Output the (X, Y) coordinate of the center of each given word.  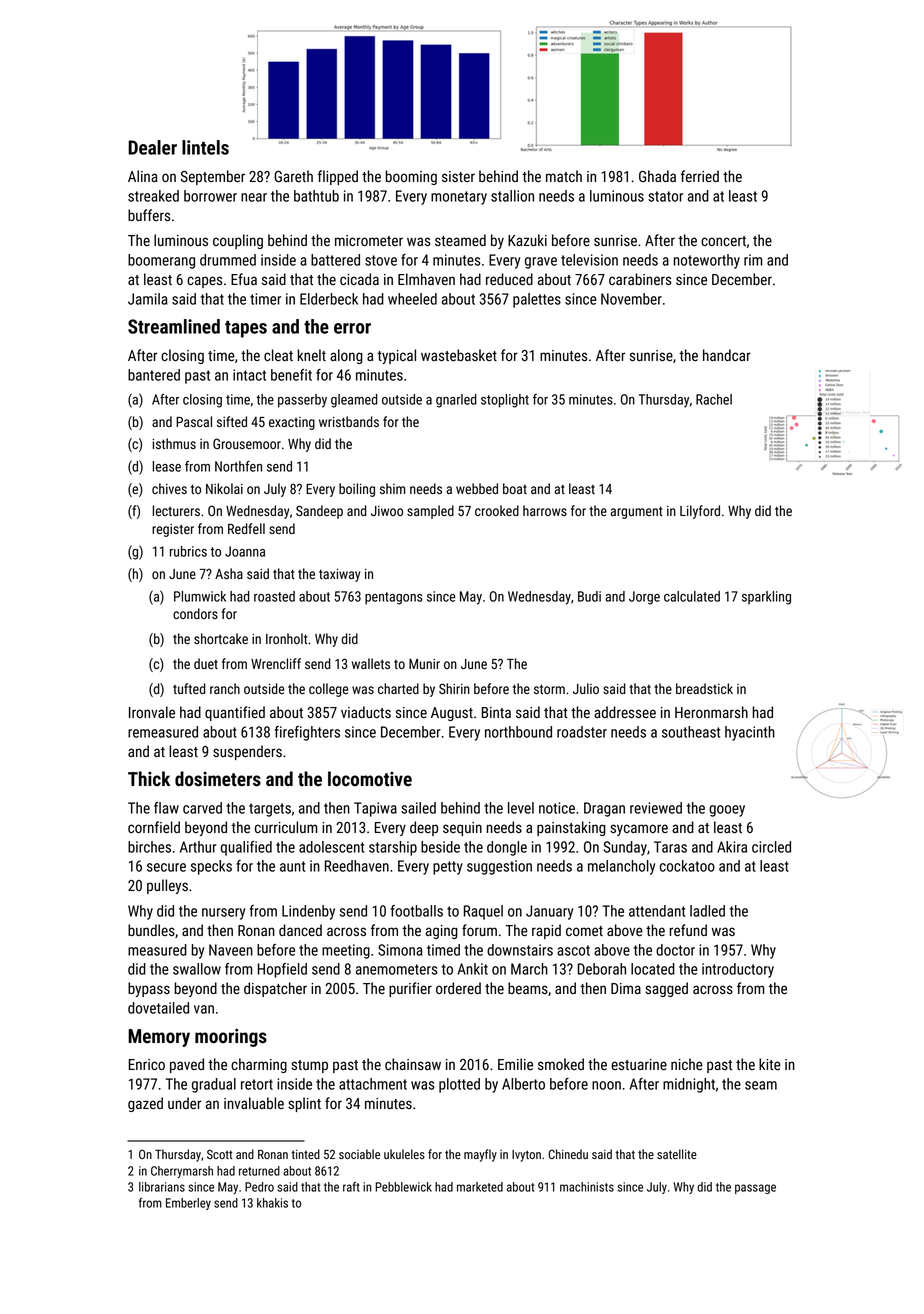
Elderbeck (329, 299)
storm (549, 689)
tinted (305, 1154)
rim (753, 260)
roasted (274, 596)
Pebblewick (403, 1187)
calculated (692, 596)
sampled (430, 512)
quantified (235, 713)
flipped (338, 177)
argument (637, 512)
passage (755, 1189)
